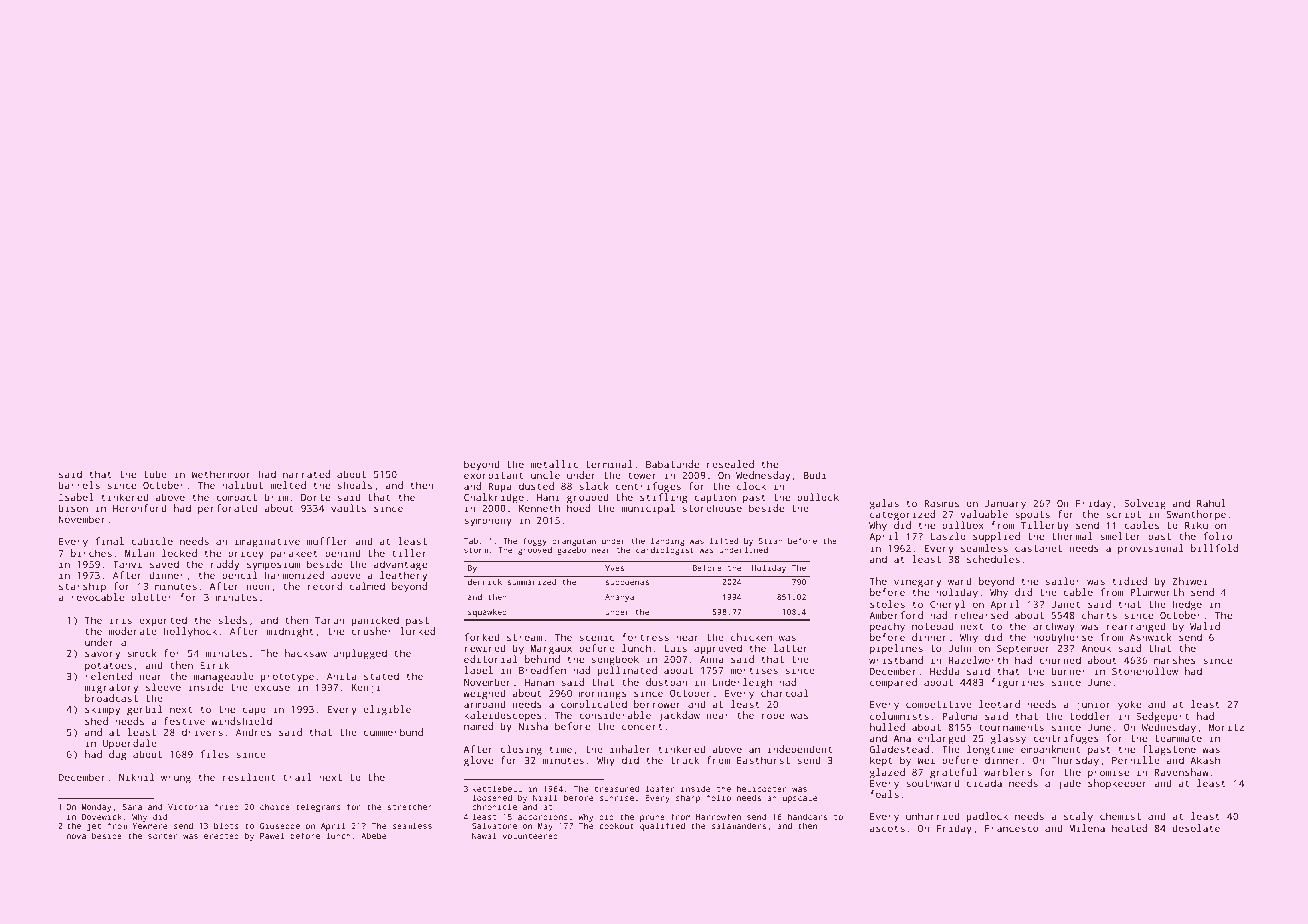 The width and height of the page is (1308, 924). Describe the element at coordinates (214, 665) in the page. I see `Eirik` at that location.
